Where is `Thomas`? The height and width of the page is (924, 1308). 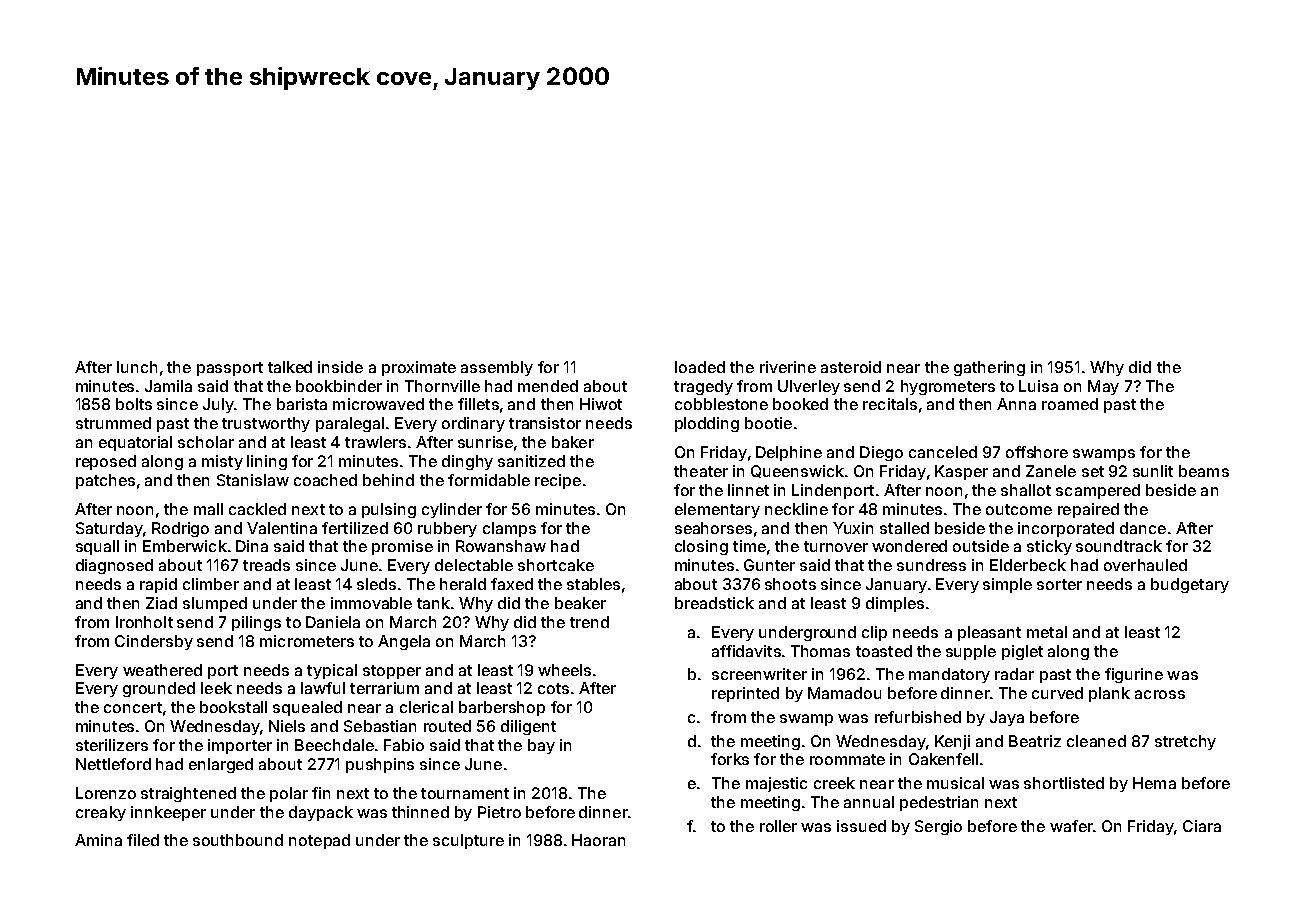 Thomas is located at coordinates (820, 651).
